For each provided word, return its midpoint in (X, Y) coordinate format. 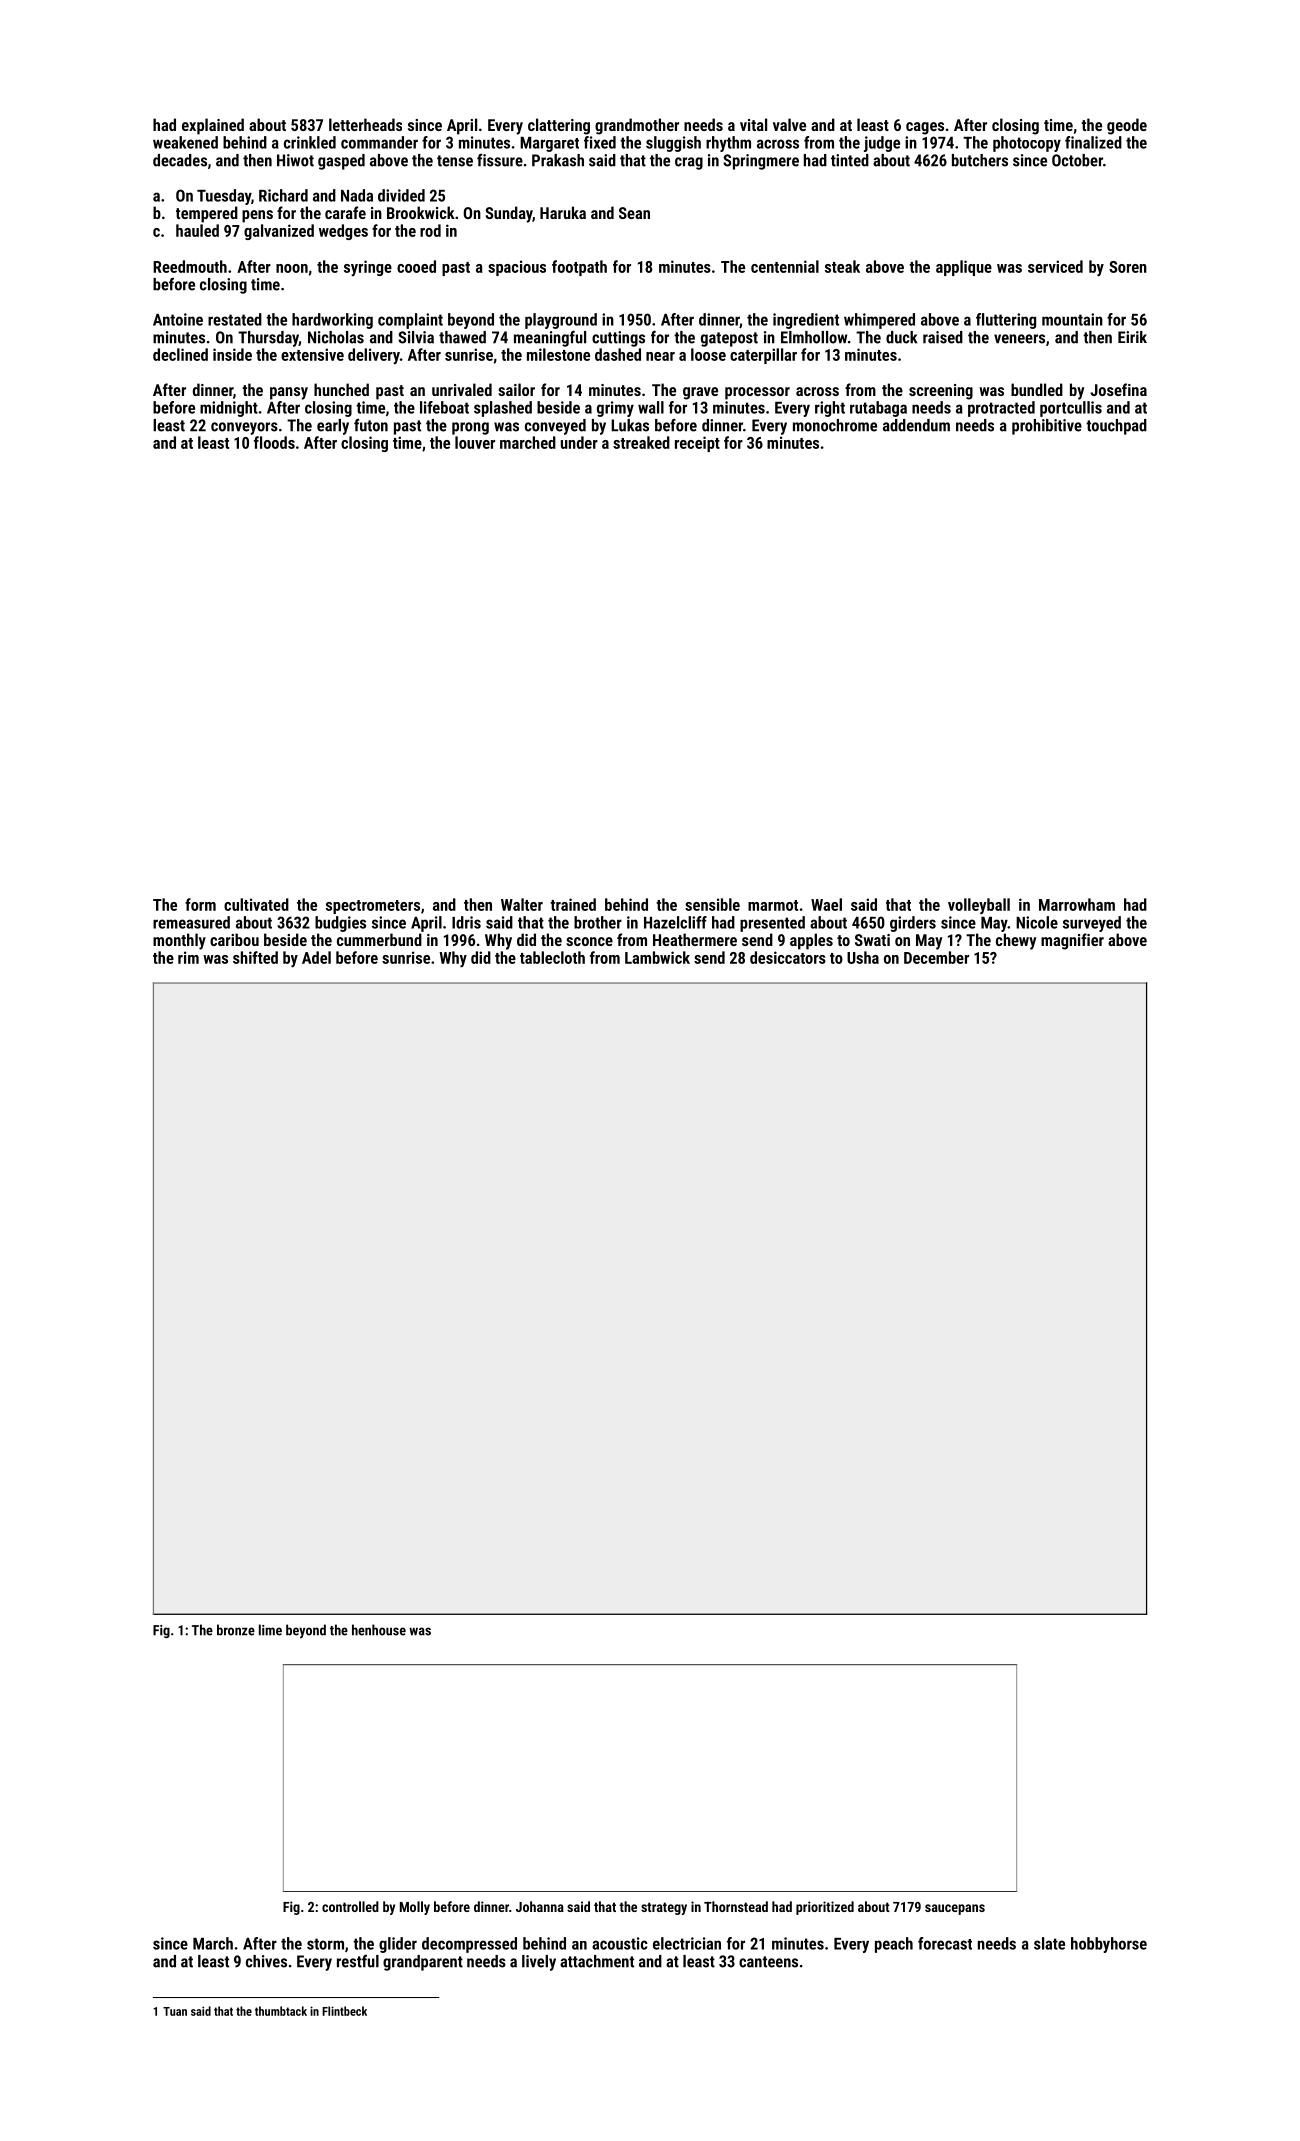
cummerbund (379, 939)
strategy (664, 1908)
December (936, 957)
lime (270, 1630)
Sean (634, 213)
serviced (1055, 266)
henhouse (379, 1630)
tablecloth (552, 957)
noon (292, 268)
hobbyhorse (1109, 1945)
